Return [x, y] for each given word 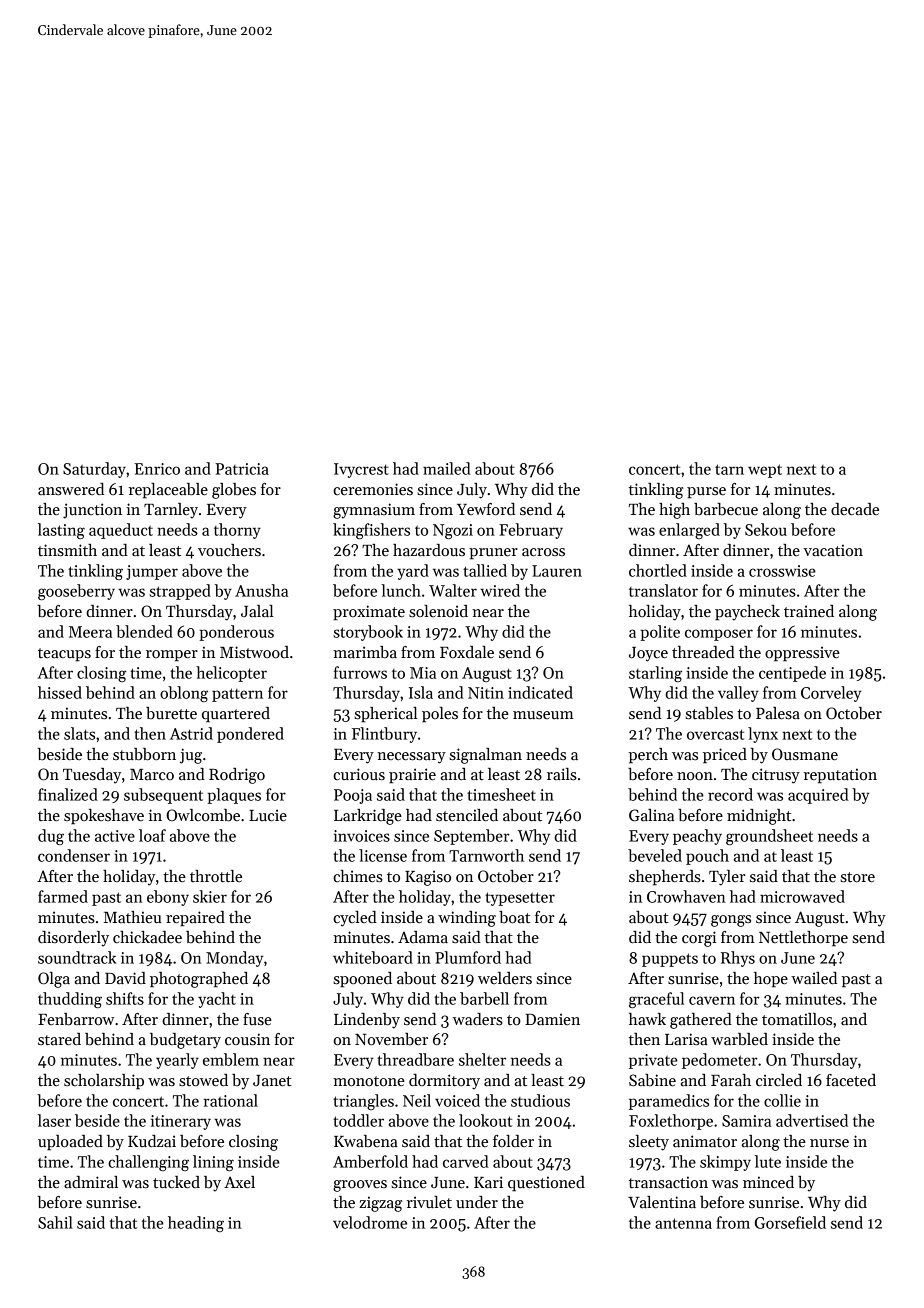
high [674, 511]
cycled [355, 919]
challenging [148, 1163]
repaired [195, 919]
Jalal [257, 611]
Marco [152, 775]
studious [540, 1100]
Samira [746, 1121]
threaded [703, 652]
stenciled [467, 815]
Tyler [727, 878]
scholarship [104, 1082]
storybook [368, 633]
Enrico [157, 469]
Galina [651, 815]
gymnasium [374, 511]
